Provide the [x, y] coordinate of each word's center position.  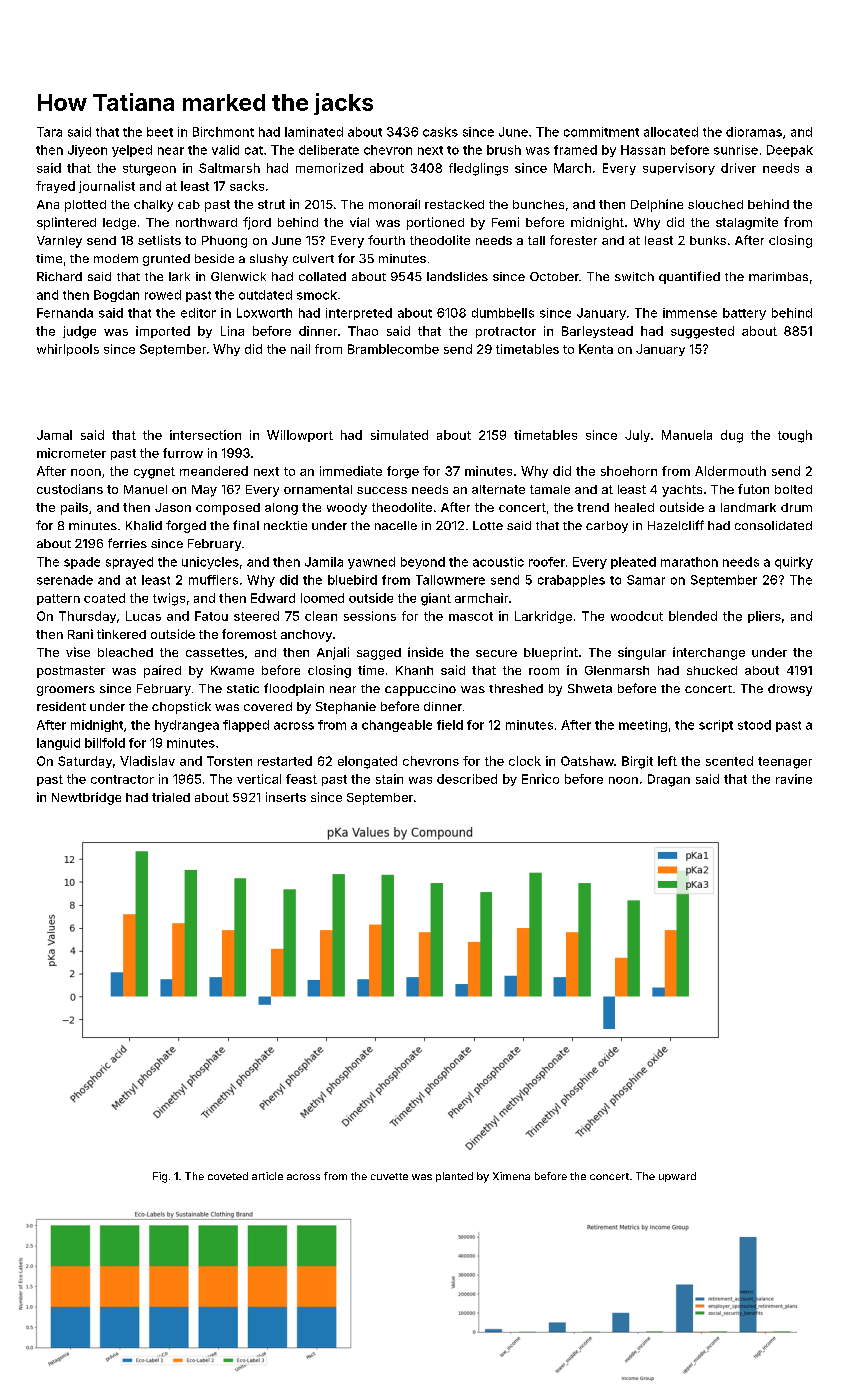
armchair [481, 598]
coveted [228, 1176]
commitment [601, 132]
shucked [712, 670]
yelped [132, 151]
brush [504, 150]
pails [74, 508]
